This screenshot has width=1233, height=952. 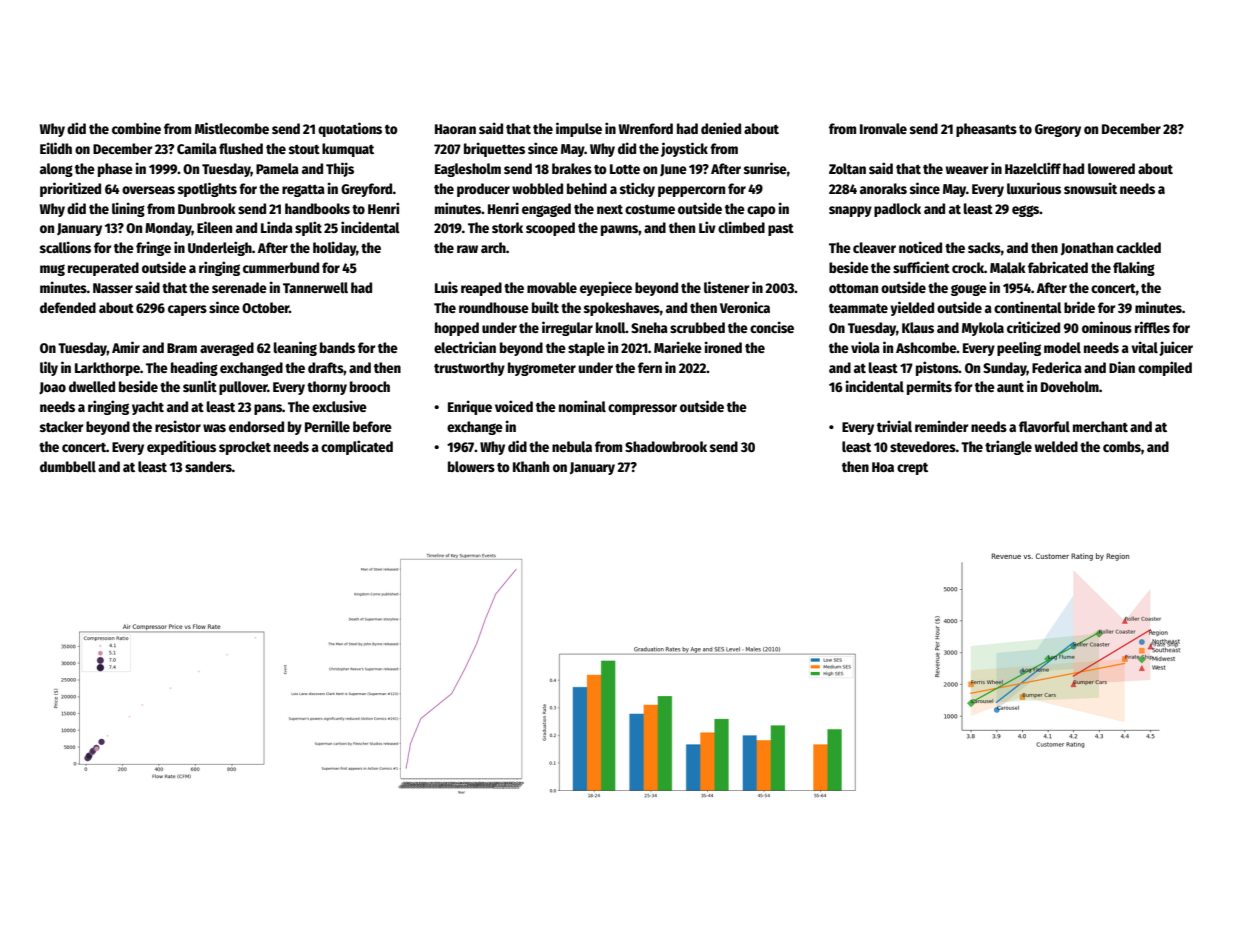 What do you see at coordinates (128, 209) in the screenshot?
I see `lining` at bounding box center [128, 209].
